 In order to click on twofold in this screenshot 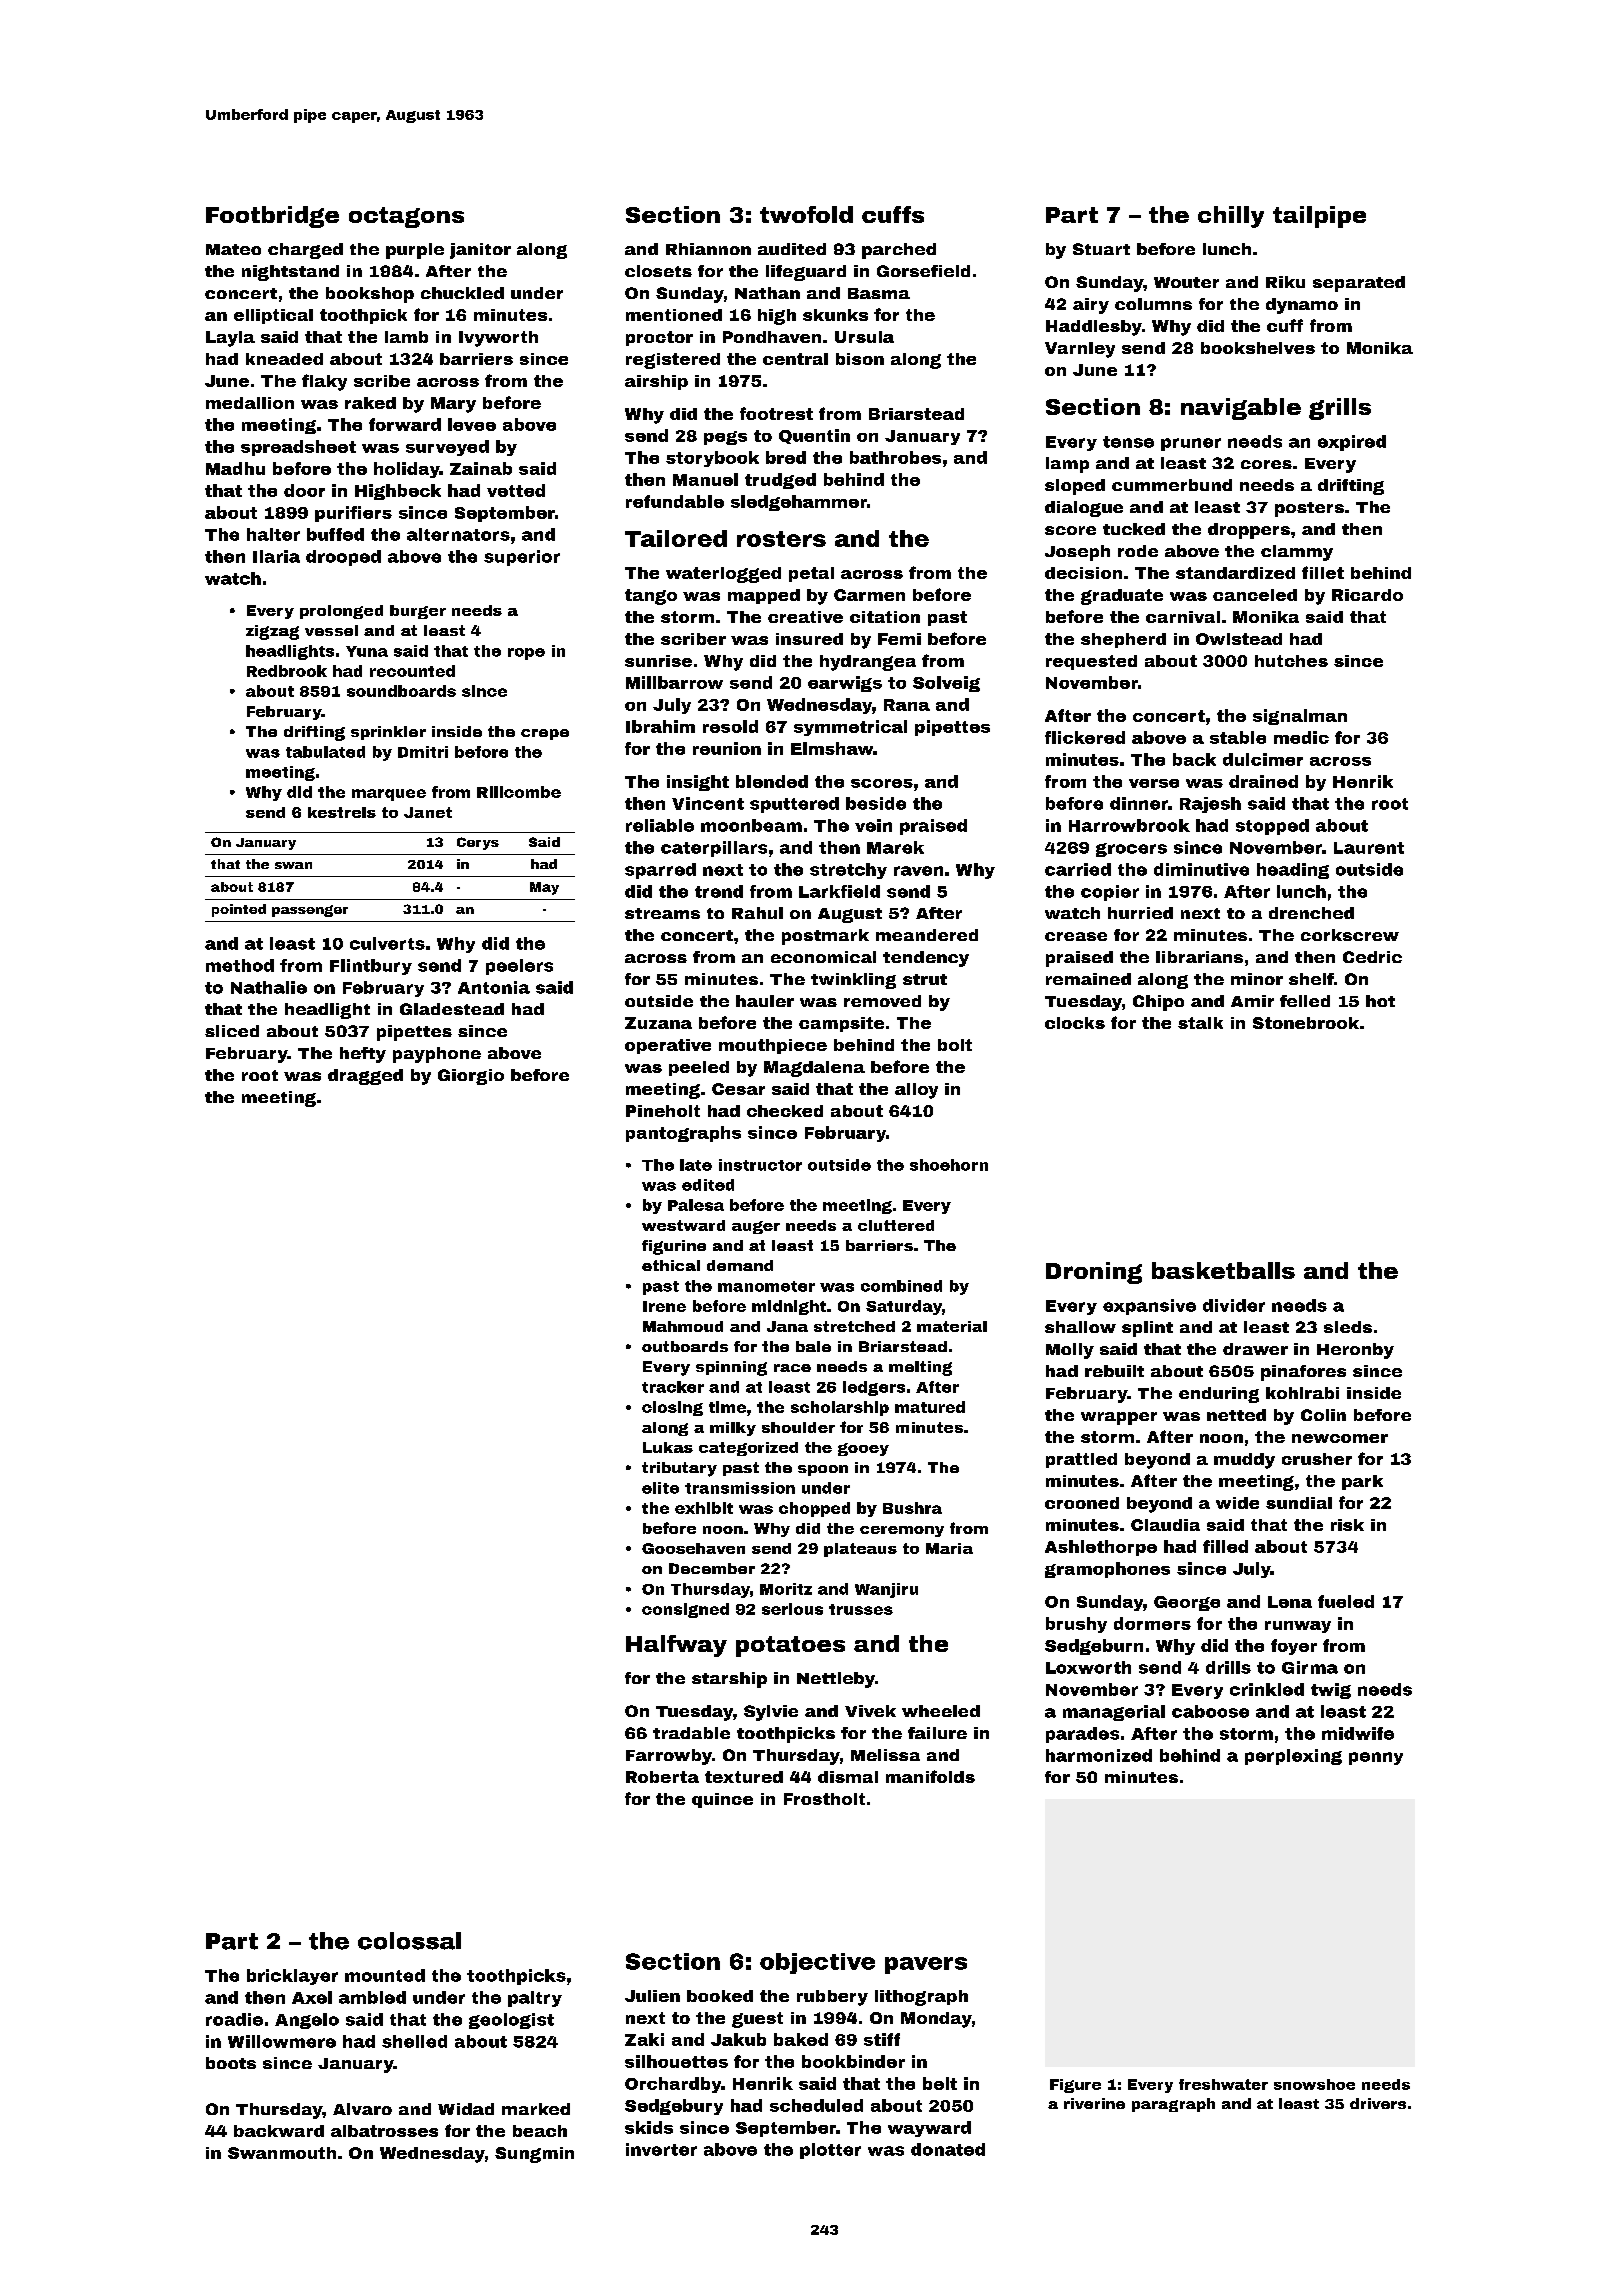, I will do `click(806, 214)`.
